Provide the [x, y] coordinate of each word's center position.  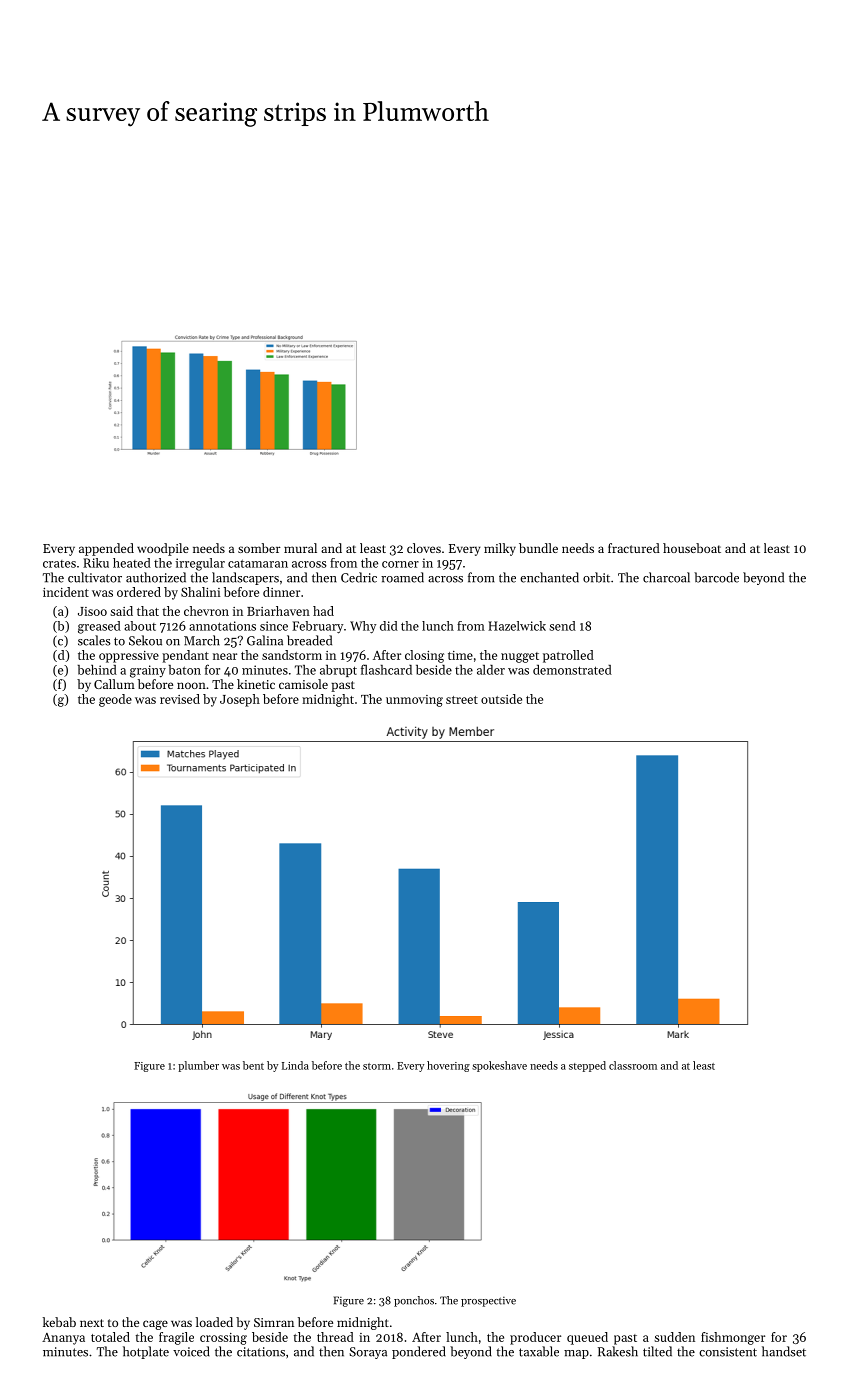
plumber [198, 1066]
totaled [110, 1337]
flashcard [386, 669]
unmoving [414, 701]
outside [501, 699]
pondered [419, 1352]
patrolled [568, 656]
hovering [448, 1066]
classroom [633, 1065]
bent [253, 1065]
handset [784, 1351]
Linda [295, 1065]
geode [115, 700]
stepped [587, 1066]
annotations [222, 626]
